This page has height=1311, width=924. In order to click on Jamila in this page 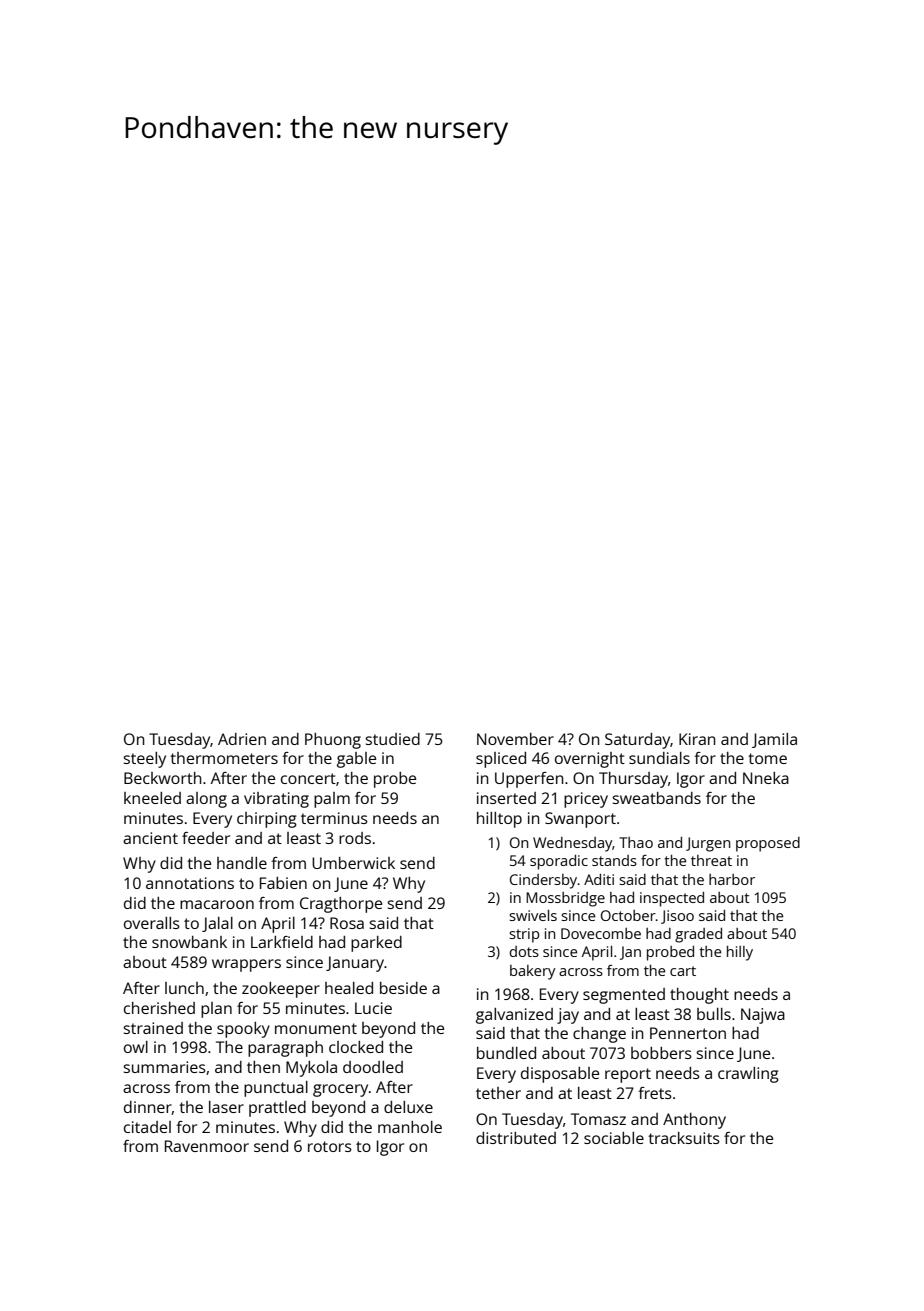, I will do `click(774, 740)`.
